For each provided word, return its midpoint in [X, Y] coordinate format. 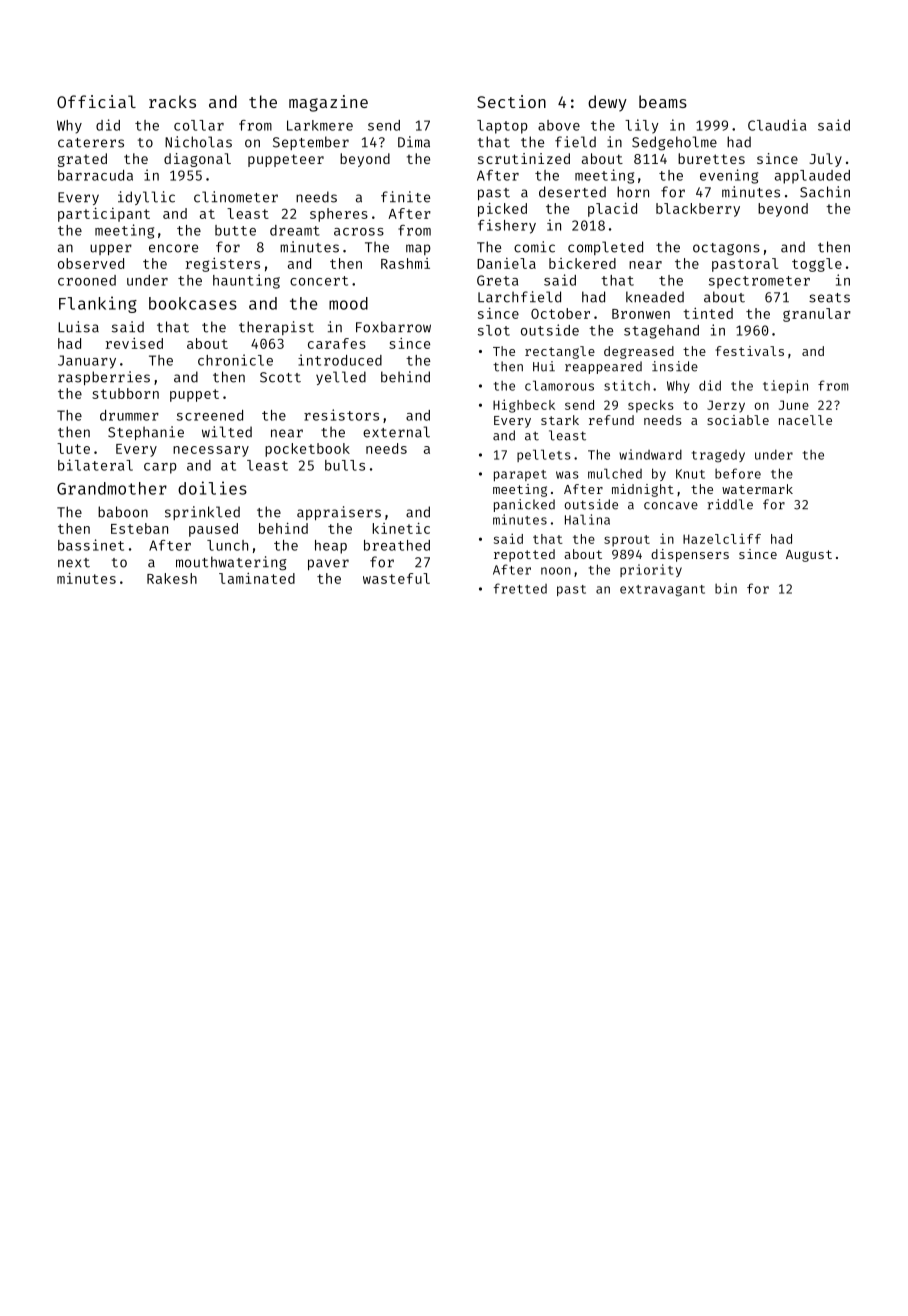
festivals [750, 351]
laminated [257, 578]
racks [172, 101]
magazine [328, 103]
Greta [497, 280]
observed [91, 263]
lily [642, 126]
